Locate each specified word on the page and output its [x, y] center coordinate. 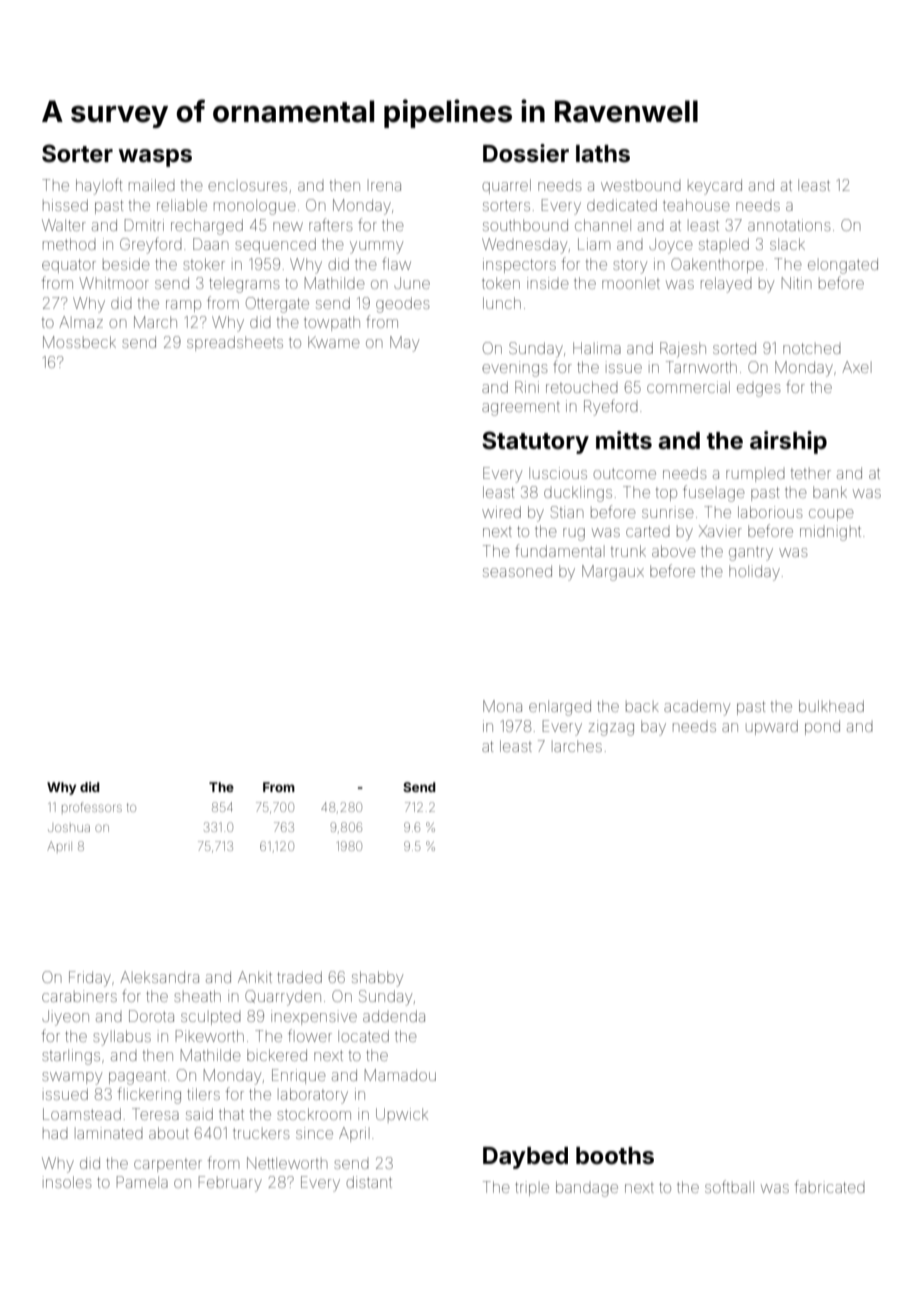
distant [369, 1182]
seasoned [517, 571]
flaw [396, 263]
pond [822, 727]
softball [729, 1186]
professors [92, 807]
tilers [203, 1094]
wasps [155, 158]
